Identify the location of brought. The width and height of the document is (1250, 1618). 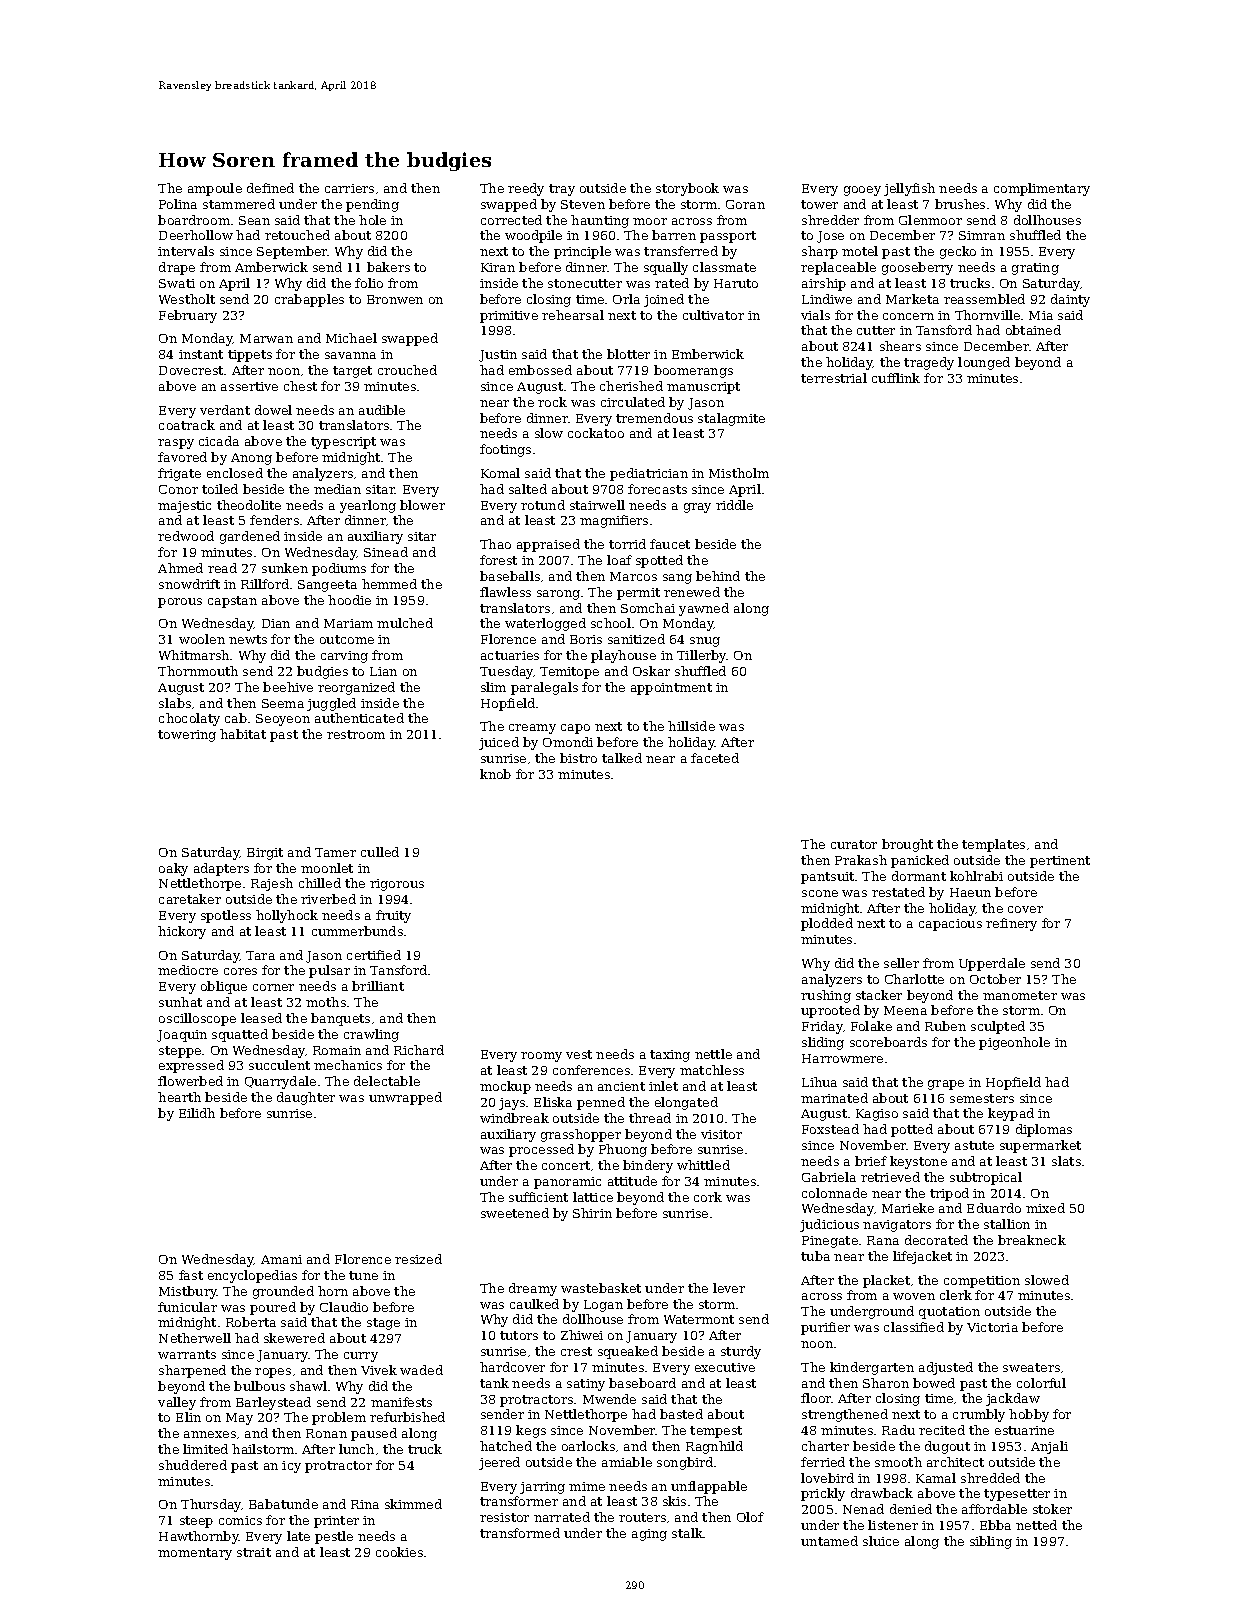
(907, 845).
